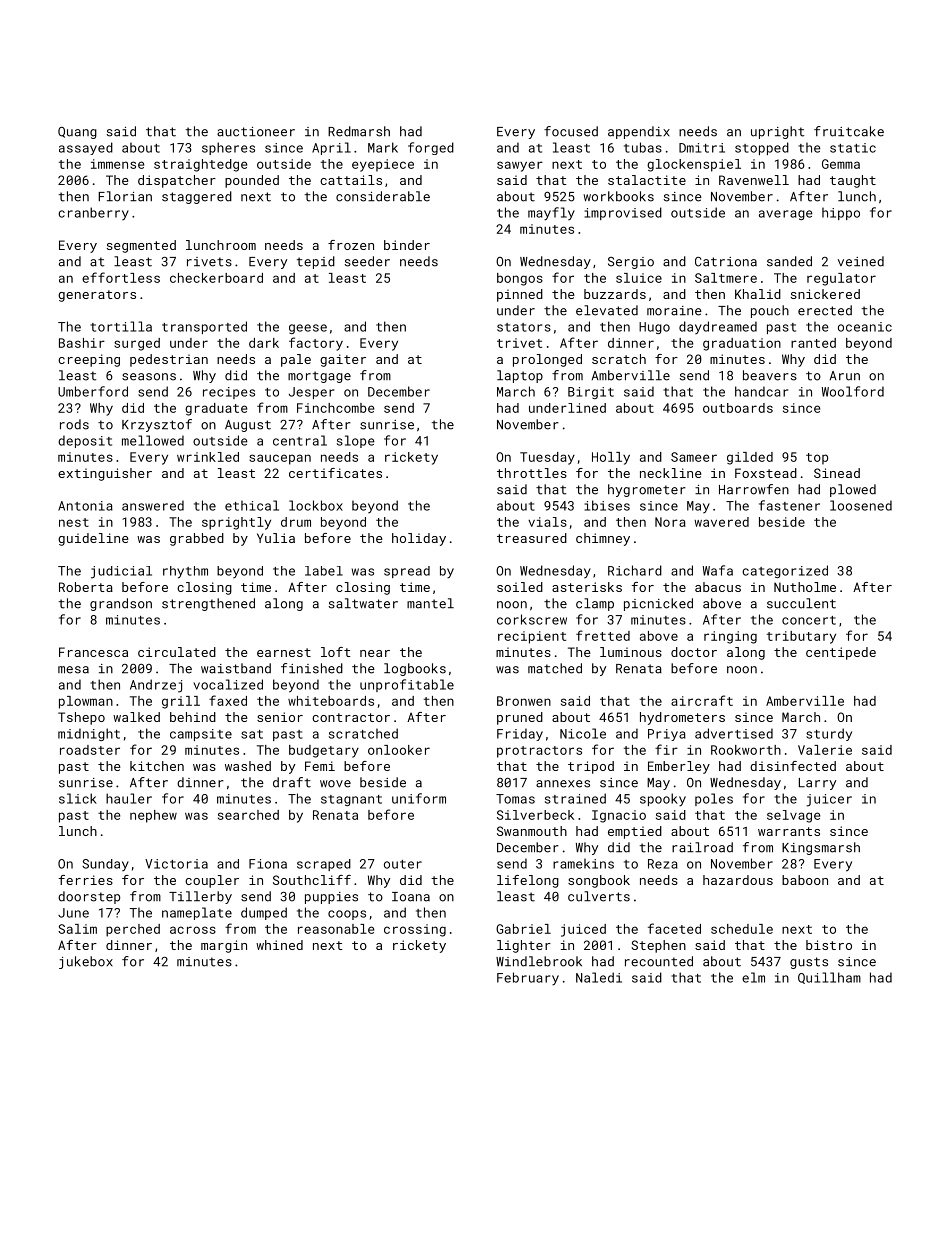  I want to click on appendix, so click(639, 132).
